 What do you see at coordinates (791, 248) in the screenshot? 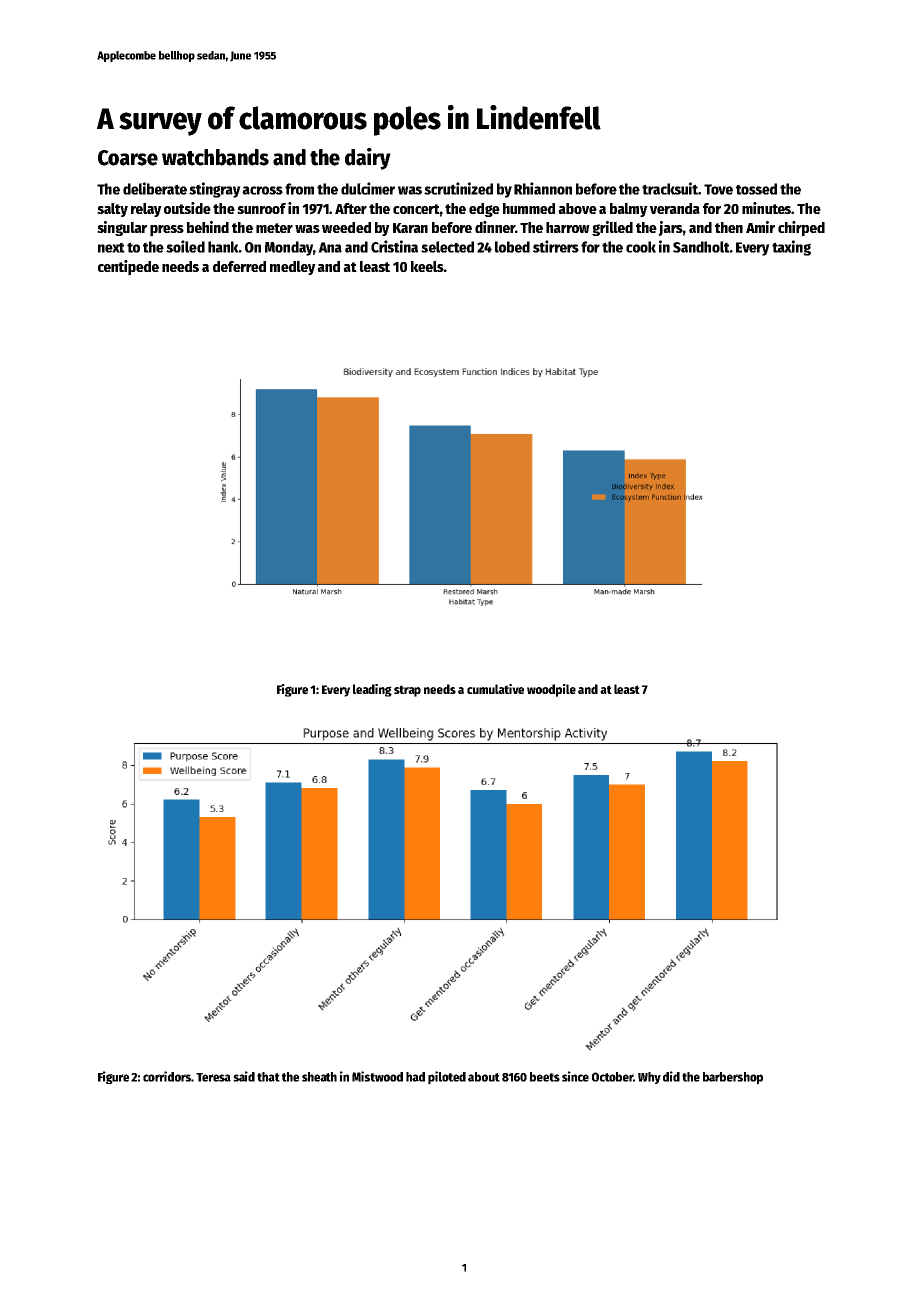
I see `taxing` at bounding box center [791, 248].
